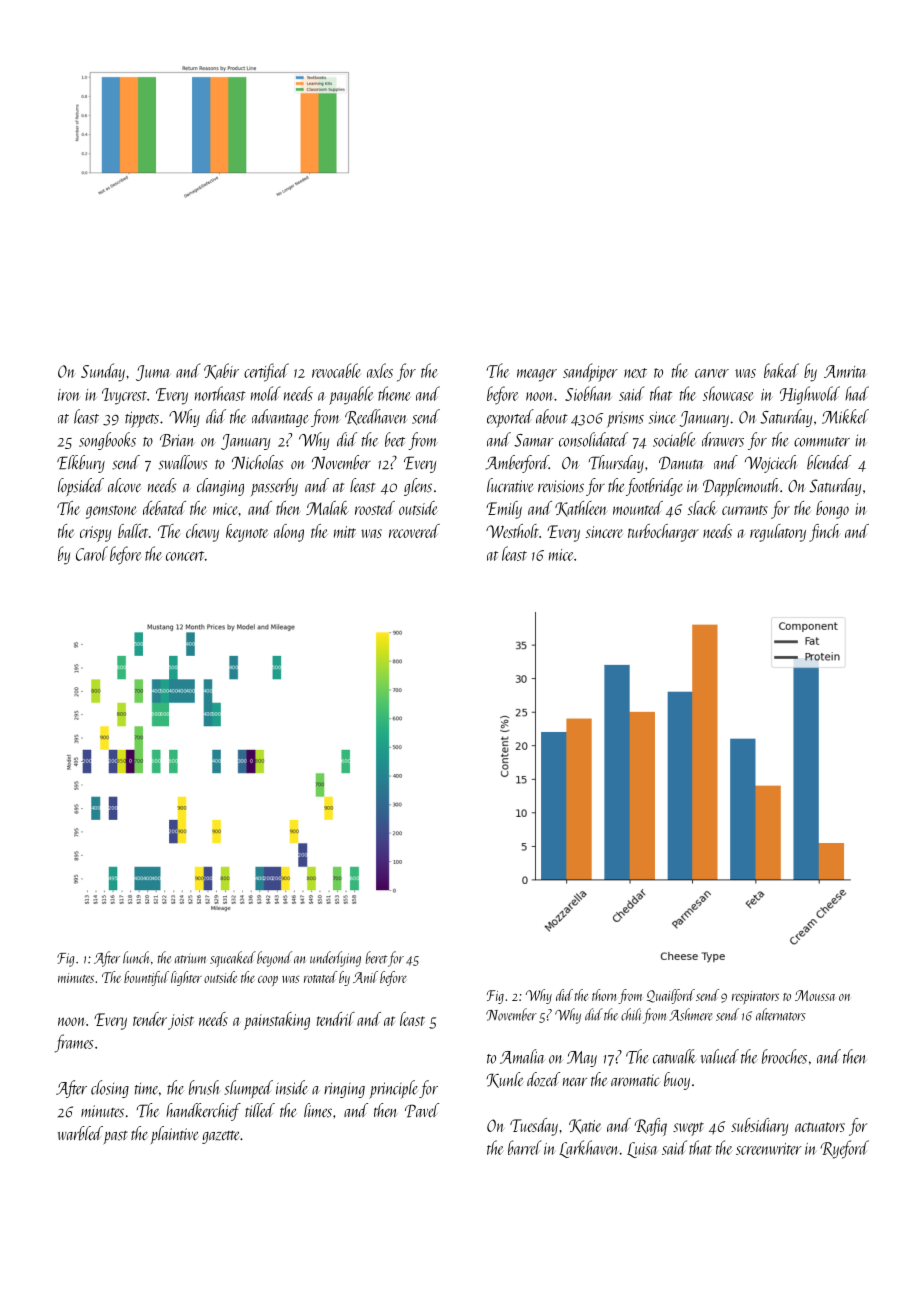 The image size is (924, 1314). I want to click on thorn, so click(604, 995).
